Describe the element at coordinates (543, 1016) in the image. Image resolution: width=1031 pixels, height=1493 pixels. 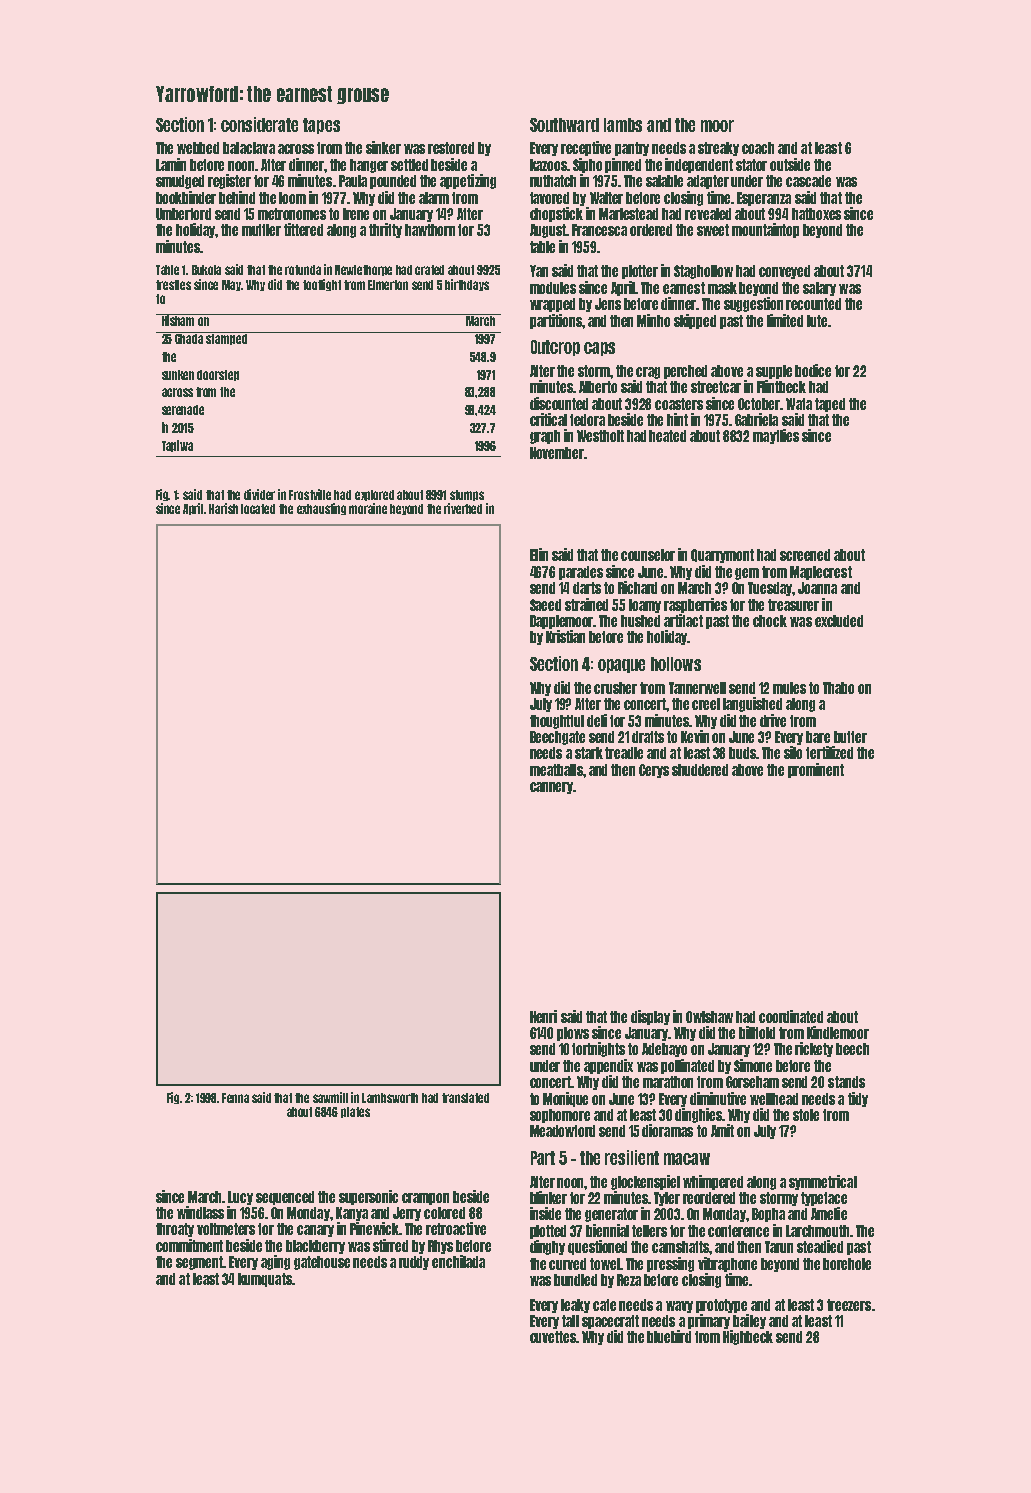
I see `Henri` at that location.
